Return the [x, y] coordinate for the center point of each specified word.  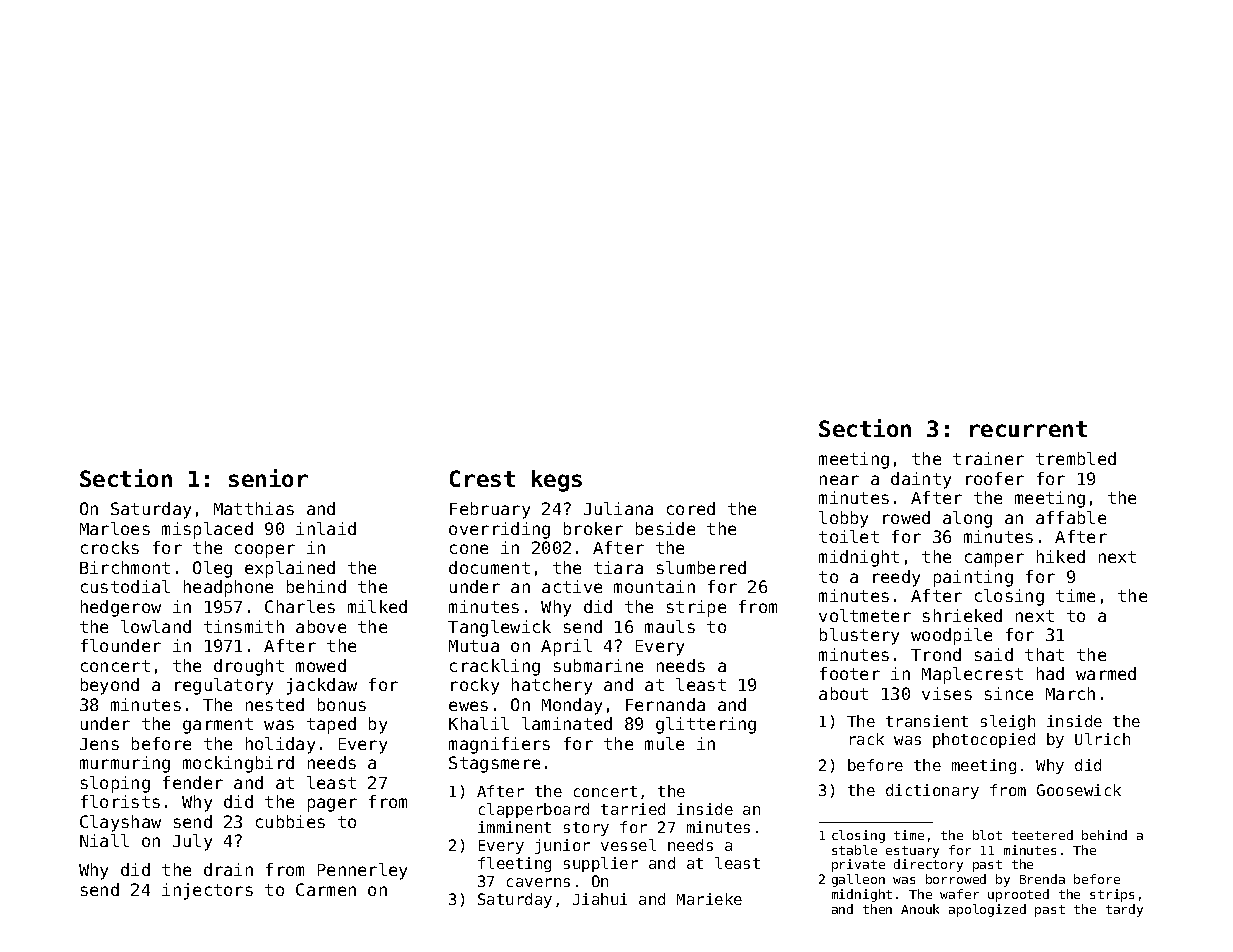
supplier [601, 864]
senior [268, 478]
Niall [104, 840]
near [839, 480]
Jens [99, 744]
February [490, 510]
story [586, 829]
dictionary [932, 791]
